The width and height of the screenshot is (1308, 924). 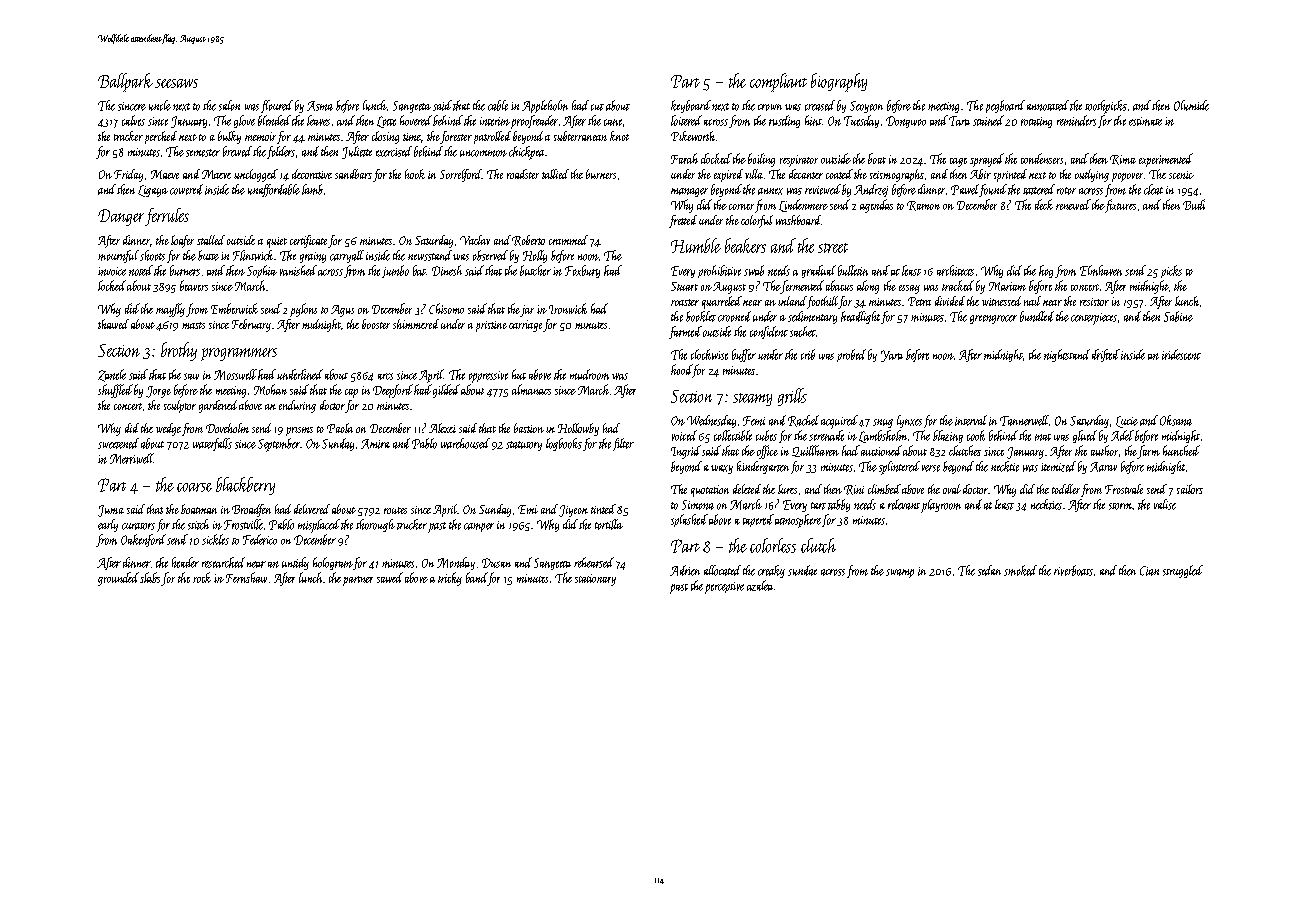 I want to click on seesaws, so click(x=176, y=83).
